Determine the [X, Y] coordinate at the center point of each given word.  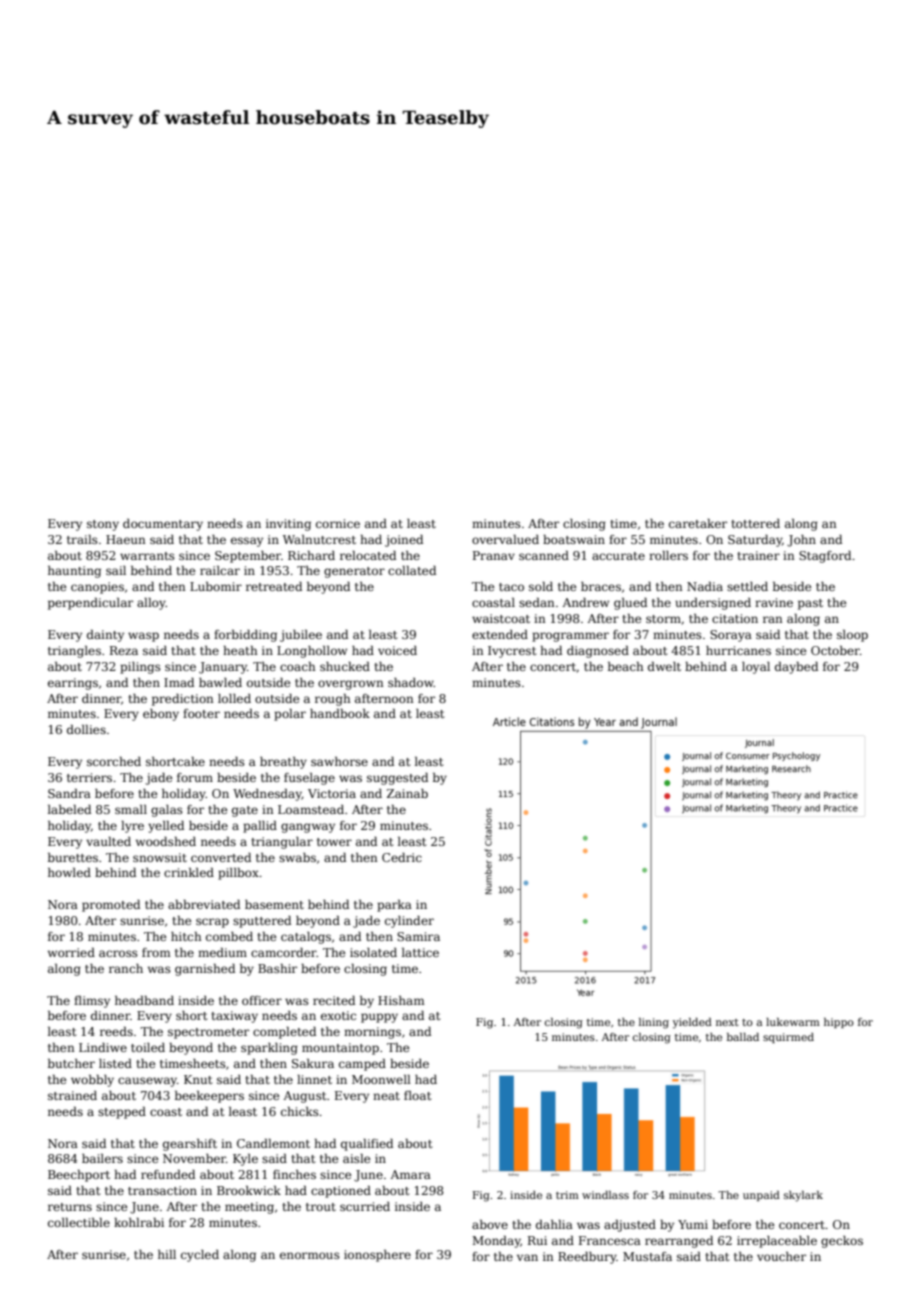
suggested [397, 779]
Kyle [245, 1160]
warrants [147, 556]
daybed [796, 668]
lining [654, 1023]
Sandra [69, 793]
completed [284, 1033]
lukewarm [793, 1022]
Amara [410, 1174]
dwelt [664, 666]
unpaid [761, 1196]
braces [601, 586]
